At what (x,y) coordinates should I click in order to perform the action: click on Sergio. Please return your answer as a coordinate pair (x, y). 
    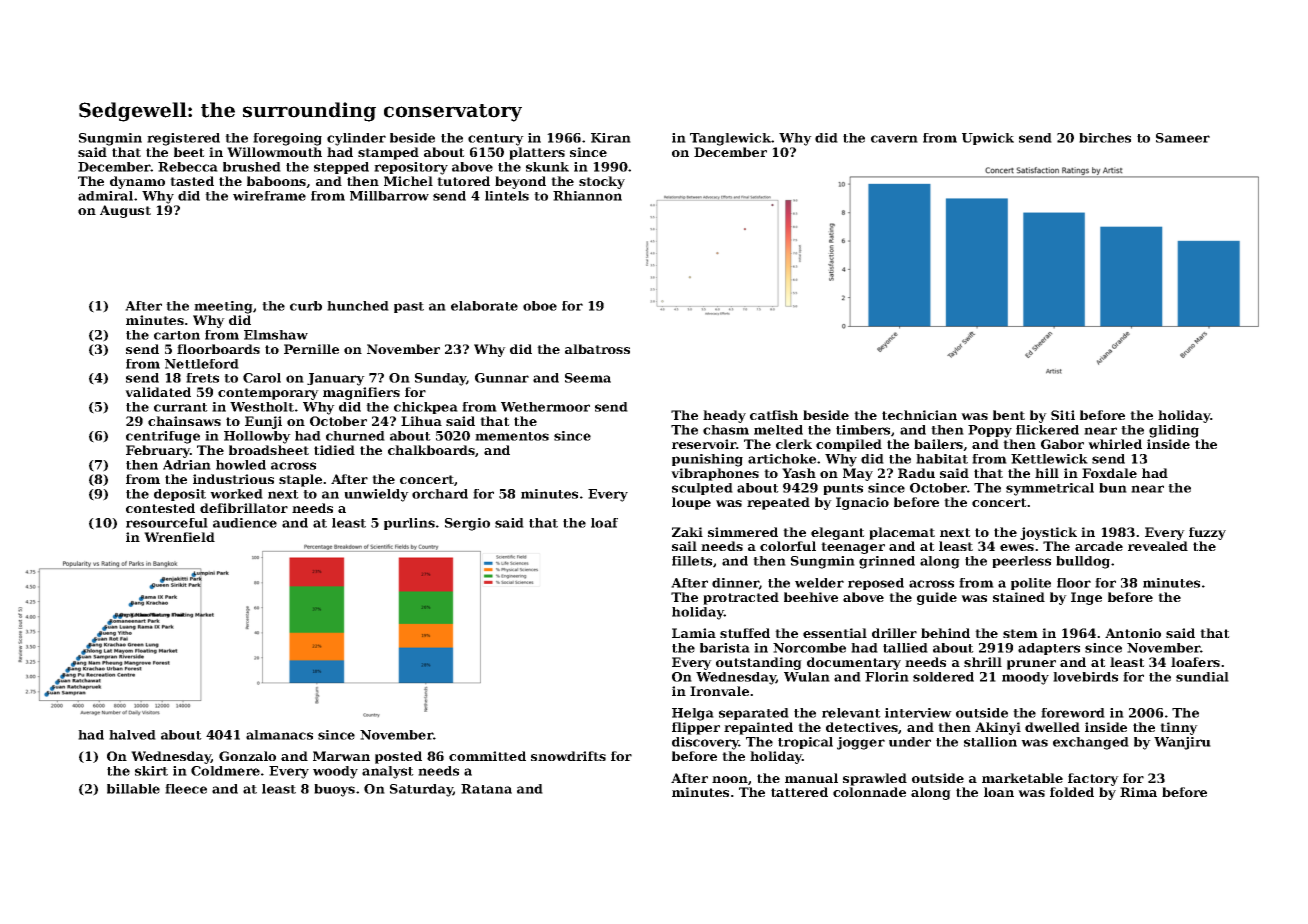
    Looking at the image, I should click on (467, 524).
